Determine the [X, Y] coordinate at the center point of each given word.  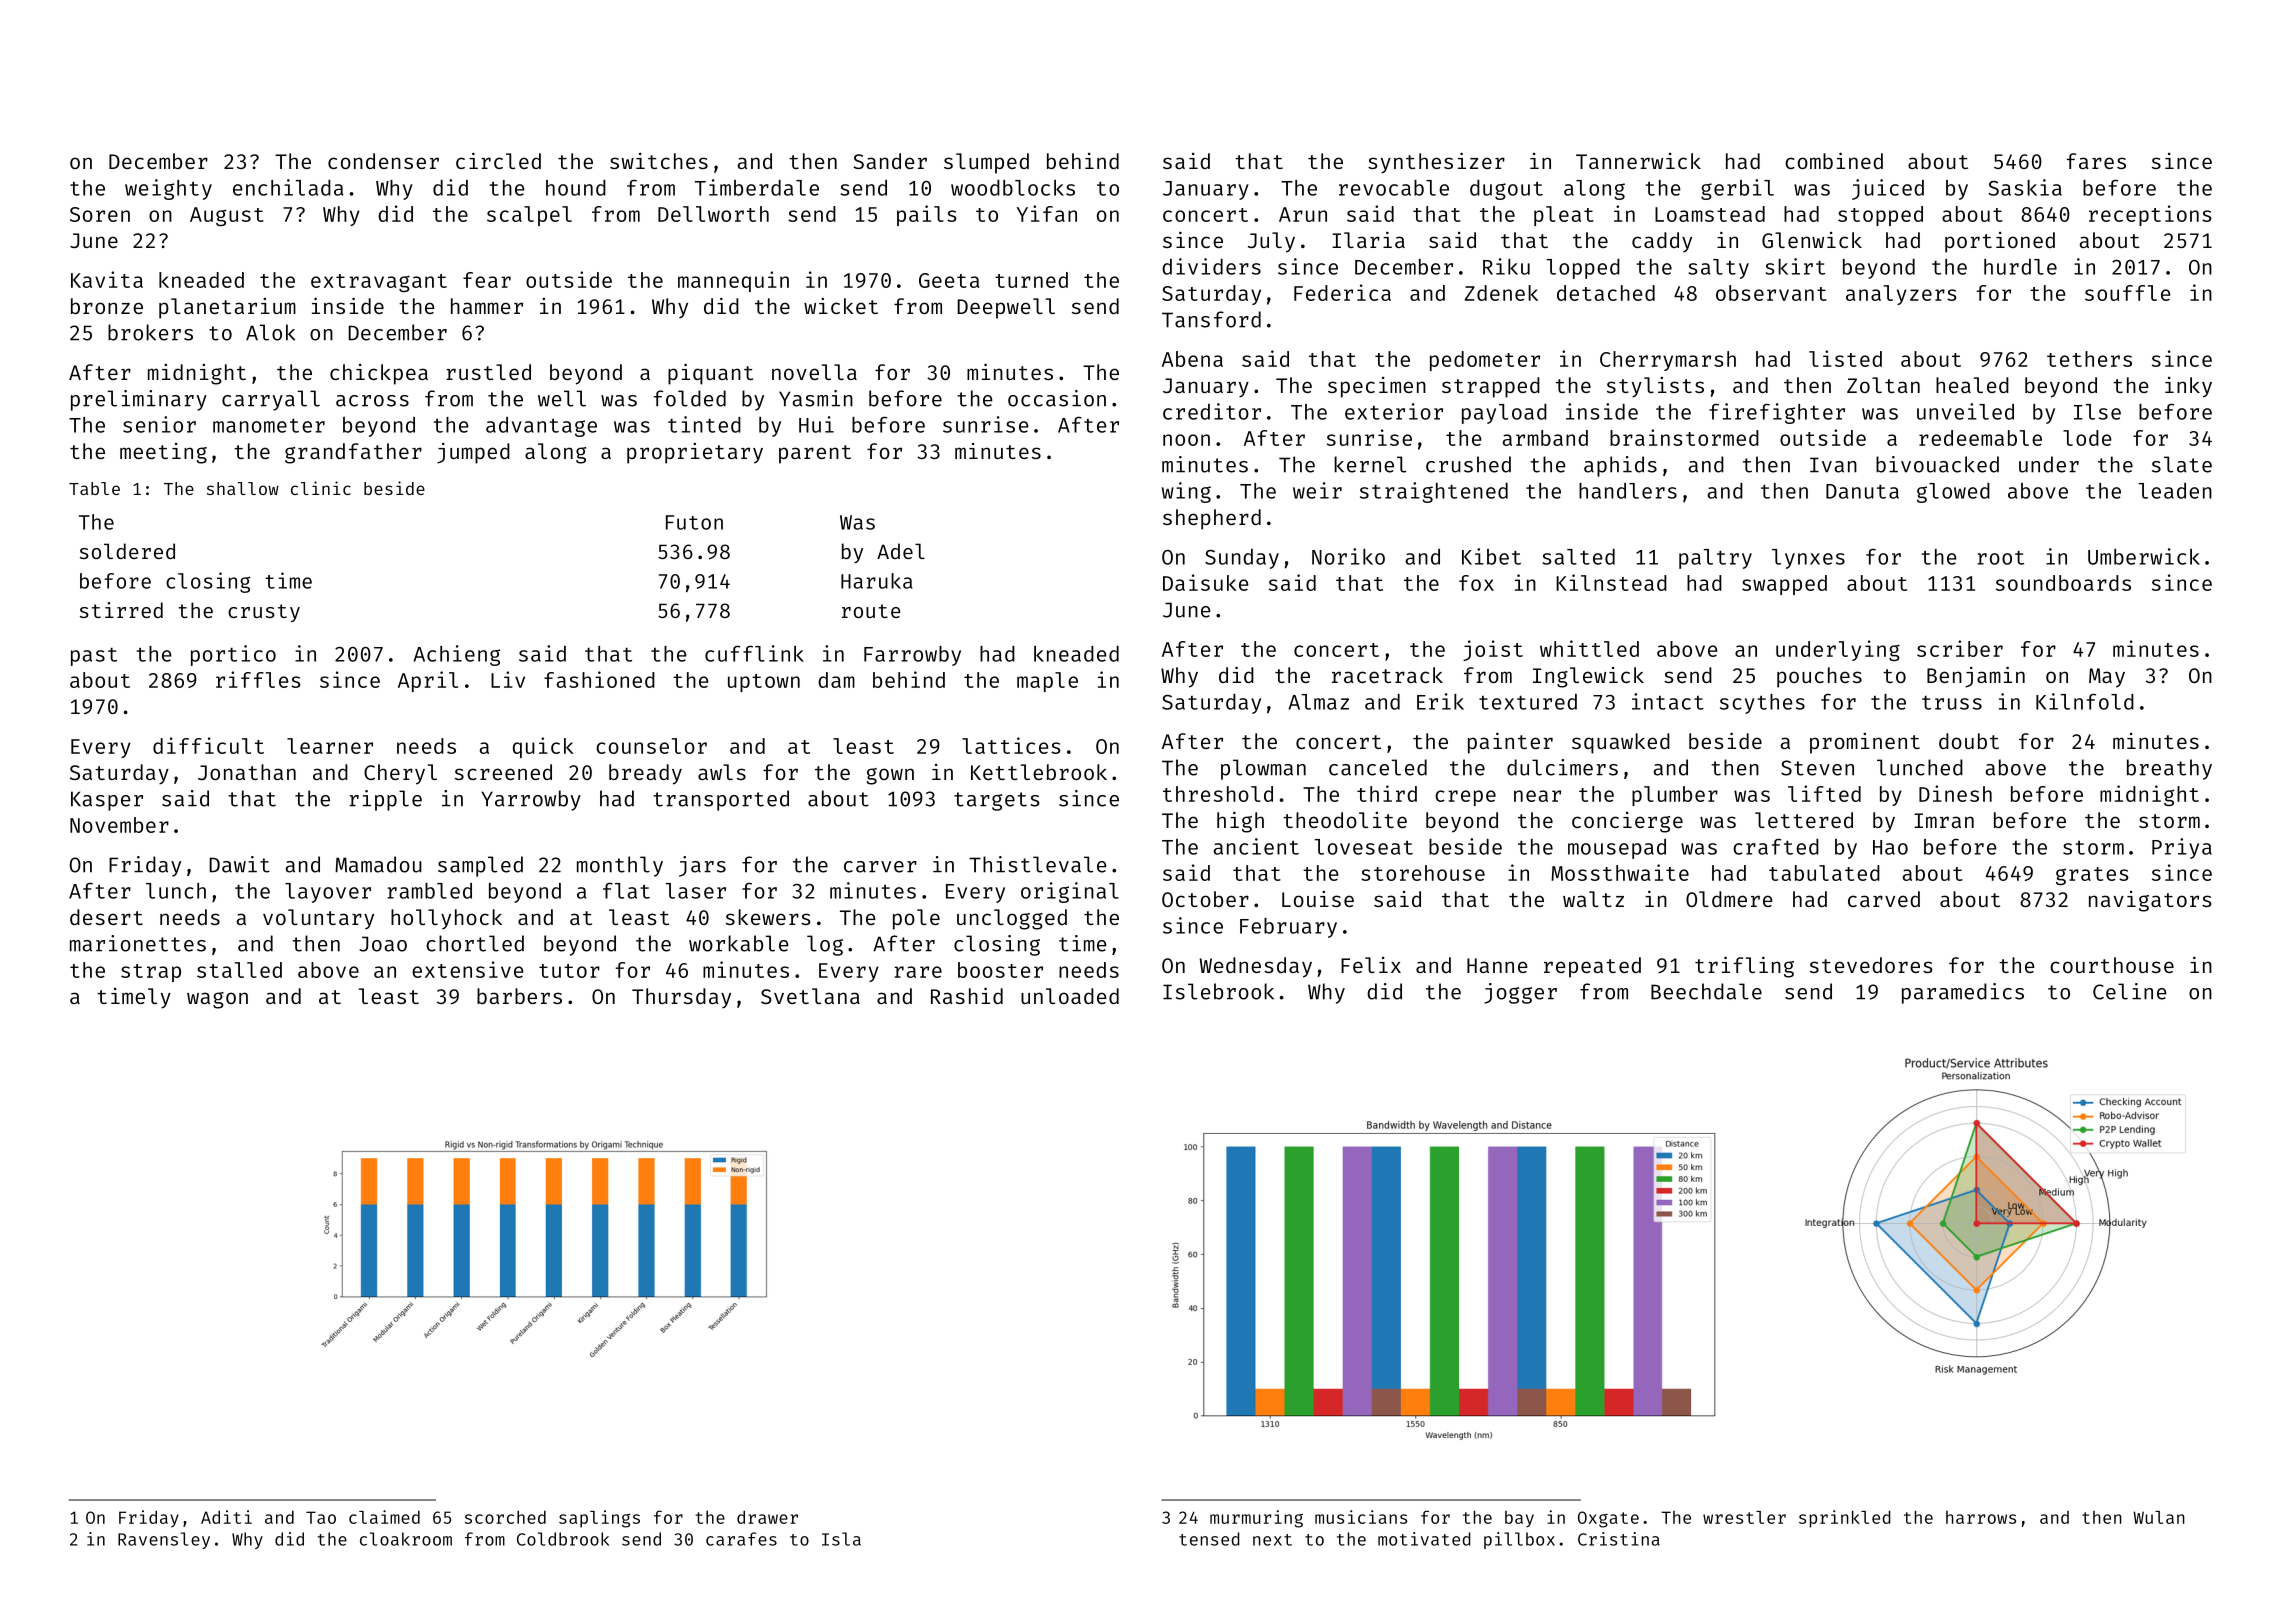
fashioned [599, 679]
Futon [694, 522]
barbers [519, 996]
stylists [1655, 387]
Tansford [1211, 319]
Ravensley [164, 1540]
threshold [1218, 794]
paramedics [1963, 993]
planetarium [227, 308]
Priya [2182, 848]
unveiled [1965, 411]
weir [1317, 490]
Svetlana [810, 996]
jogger [1520, 993]
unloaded [1070, 996]
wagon [217, 1000]
